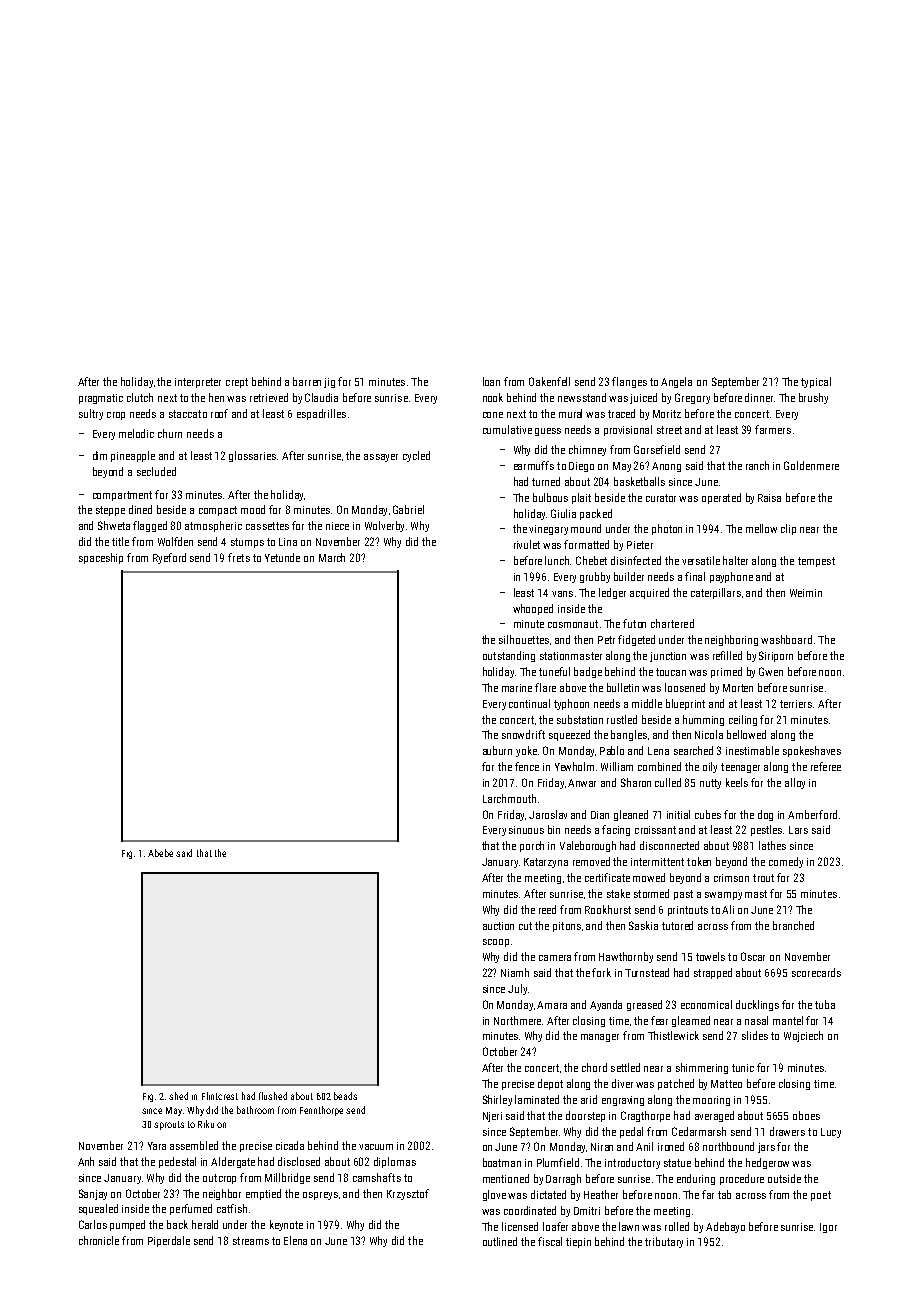  Describe the element at coordinates (692, 398) in the screenshot. I see `Gregory` at that location.
